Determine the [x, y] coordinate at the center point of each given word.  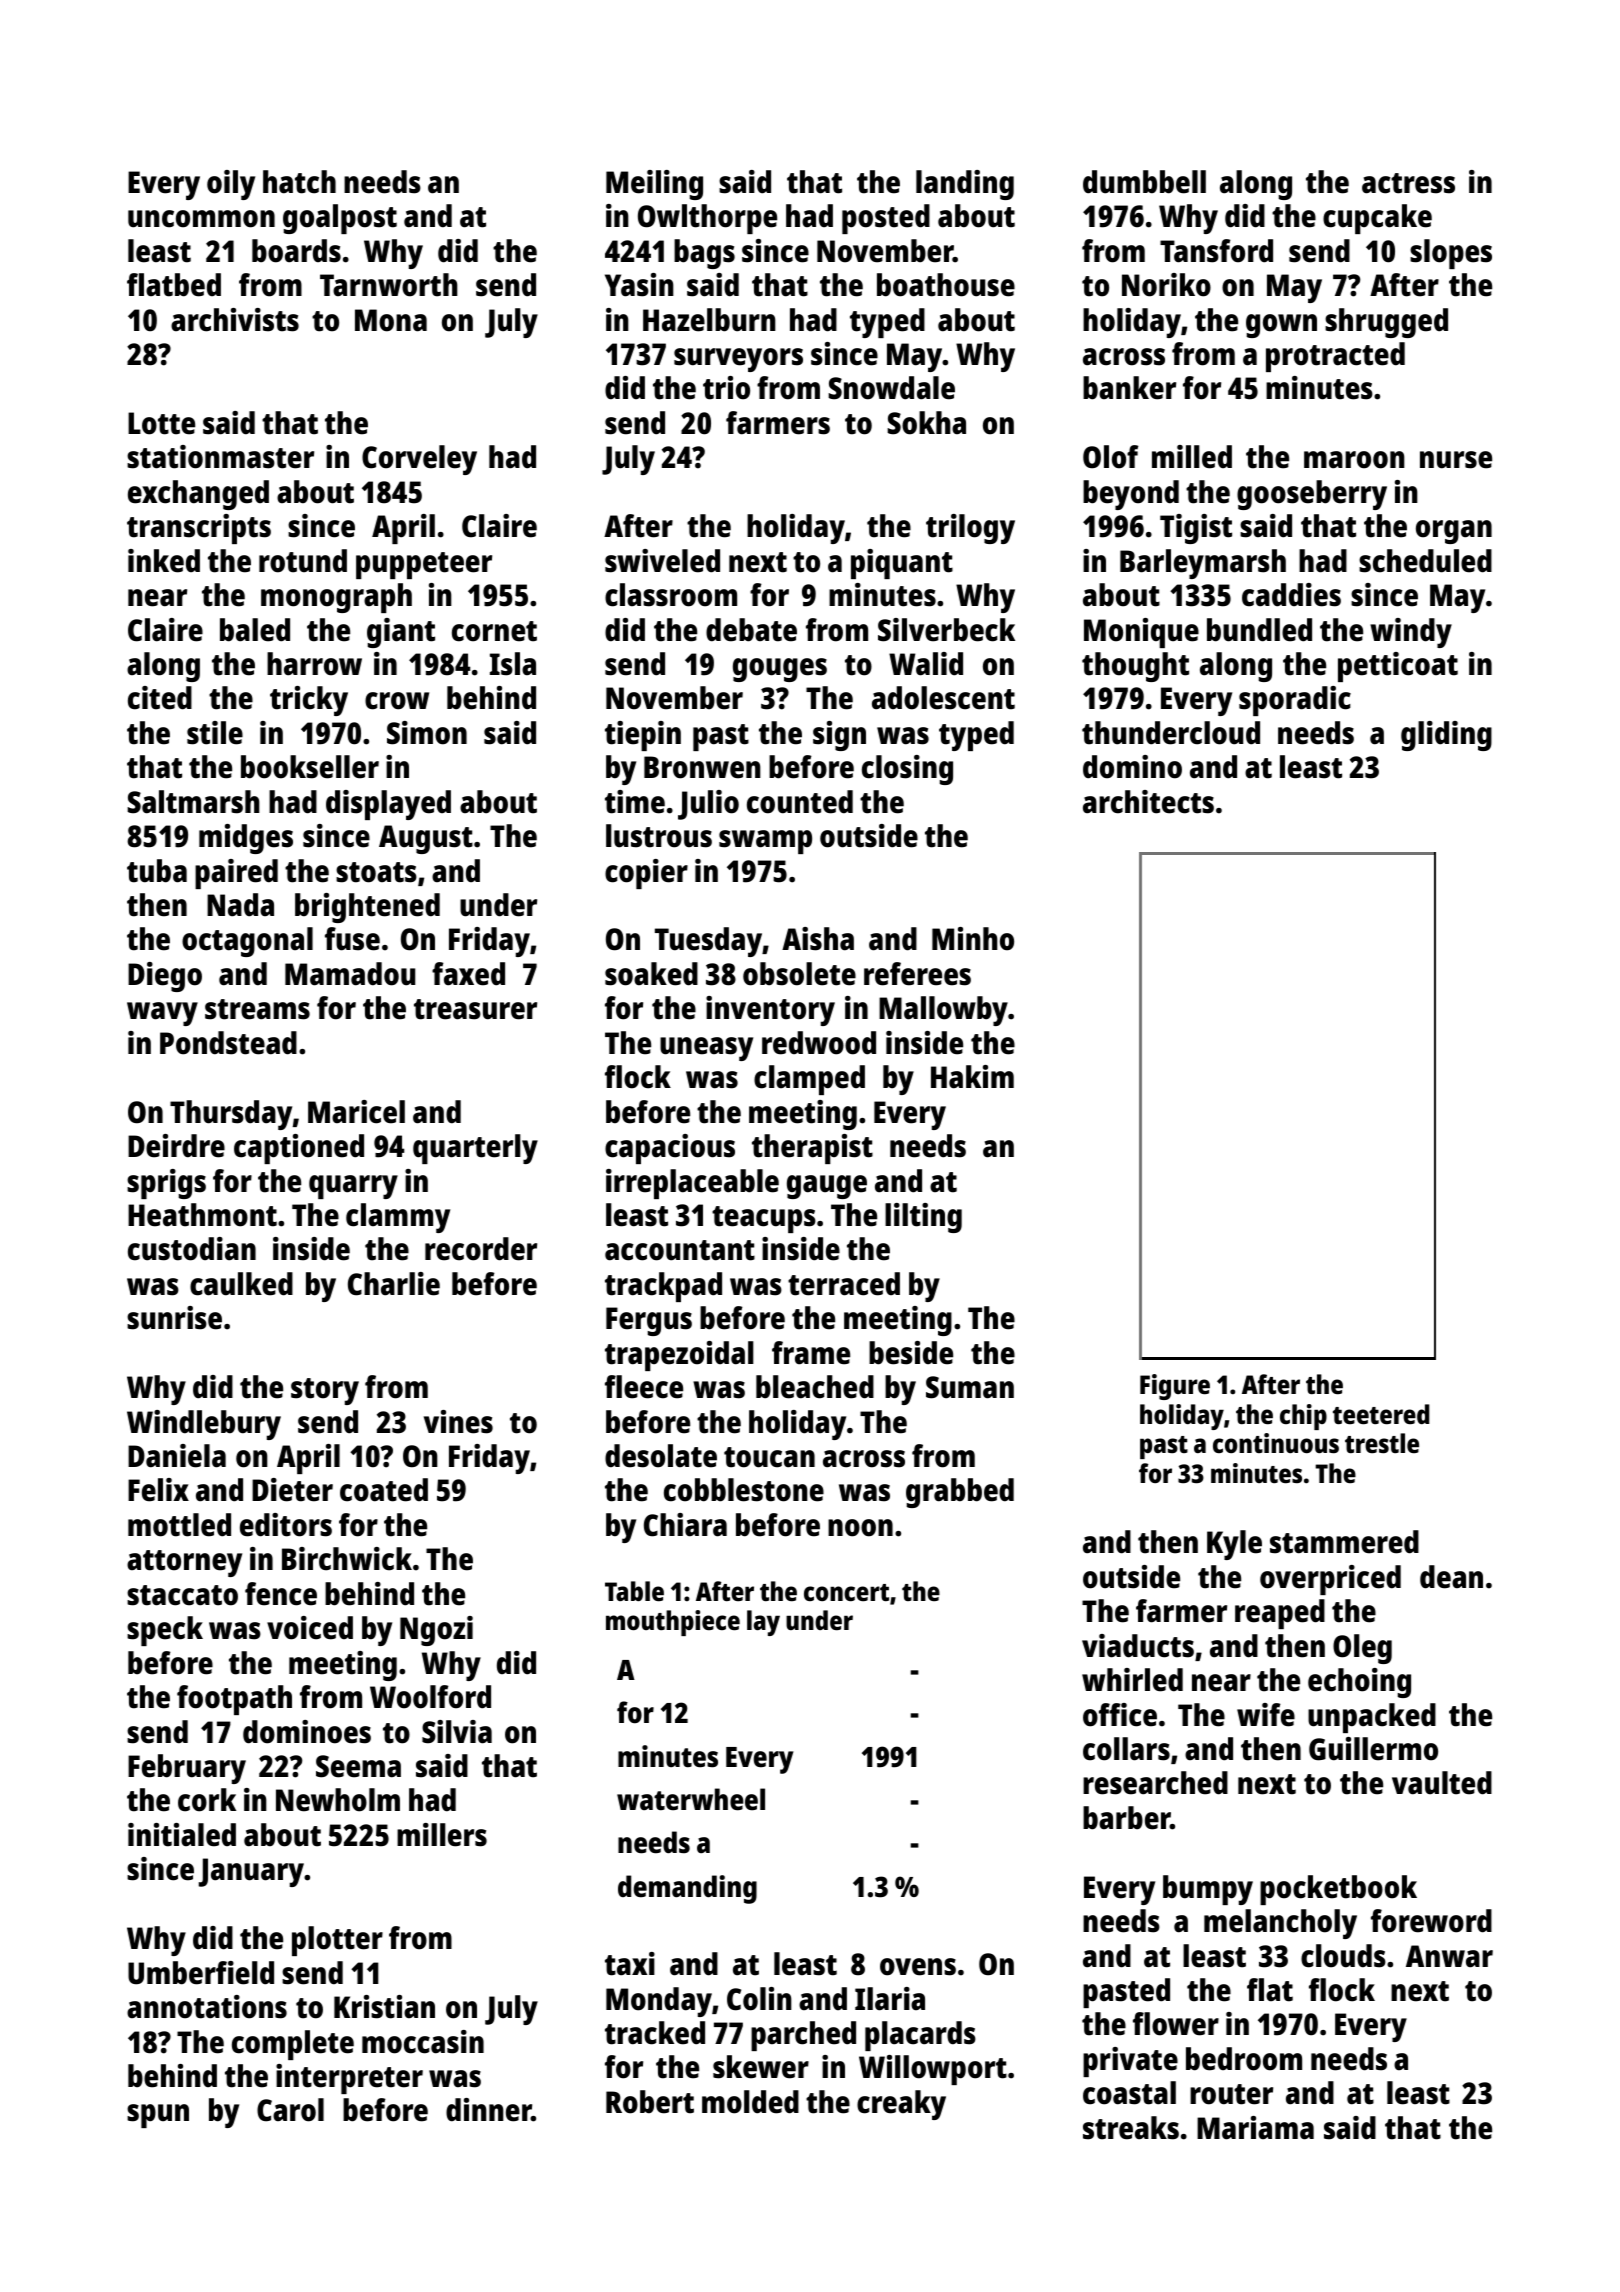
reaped [1280, 1614]
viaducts [1138, 1646]
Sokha [926, 423]
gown [1281, 326]
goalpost [340, 219]
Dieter [292, 1490]
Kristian [384, 2007]
